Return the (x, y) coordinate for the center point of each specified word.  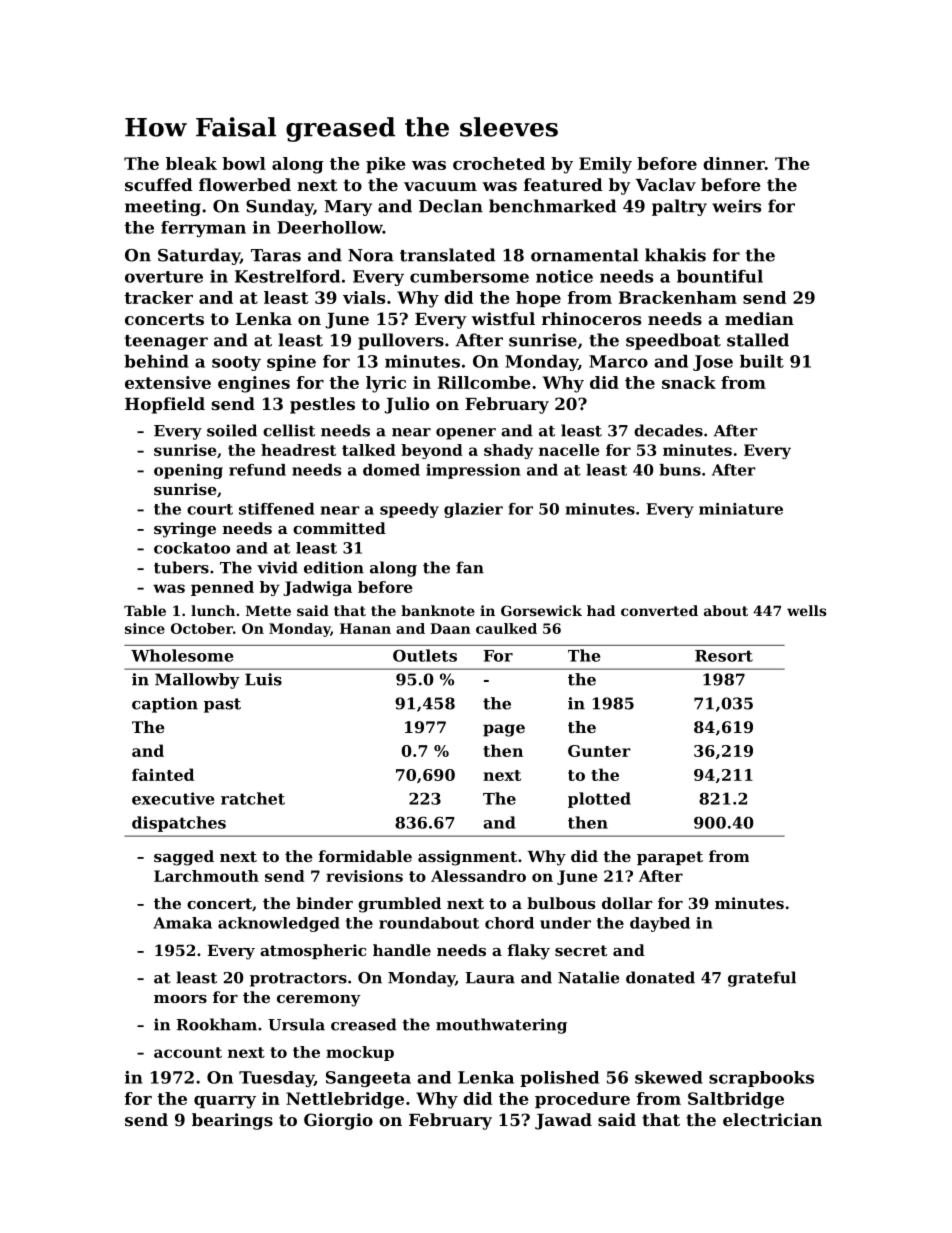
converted (659, 610)
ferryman (203, 229)
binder (324, 903)
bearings (232, 1121)
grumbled (399, 905)
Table (145, 610)
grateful (762, 979)
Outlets (425, 655)
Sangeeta (368, 1079)
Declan (451, 206)
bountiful (720, 276)
